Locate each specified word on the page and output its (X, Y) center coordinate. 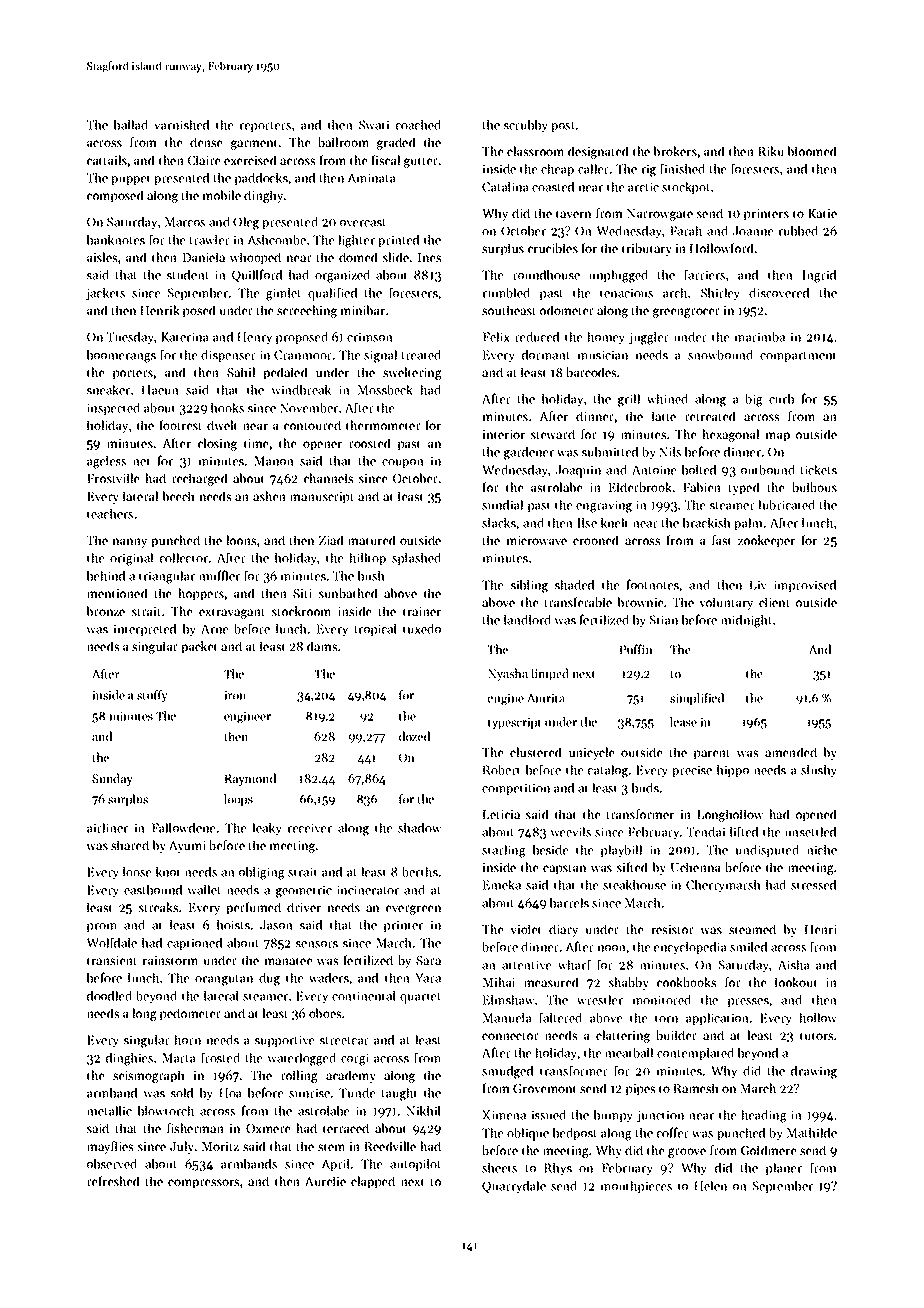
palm (748, 524)
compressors (203, 1184)
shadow (419, 828)
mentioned (117, 593)
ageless (106, 462)
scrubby (526, 126)
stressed (813, 885)
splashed (416, 559)
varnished (181, 125)
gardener (529, 453)
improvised (805, 586)
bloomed (812, 151)
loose (137, 872)
